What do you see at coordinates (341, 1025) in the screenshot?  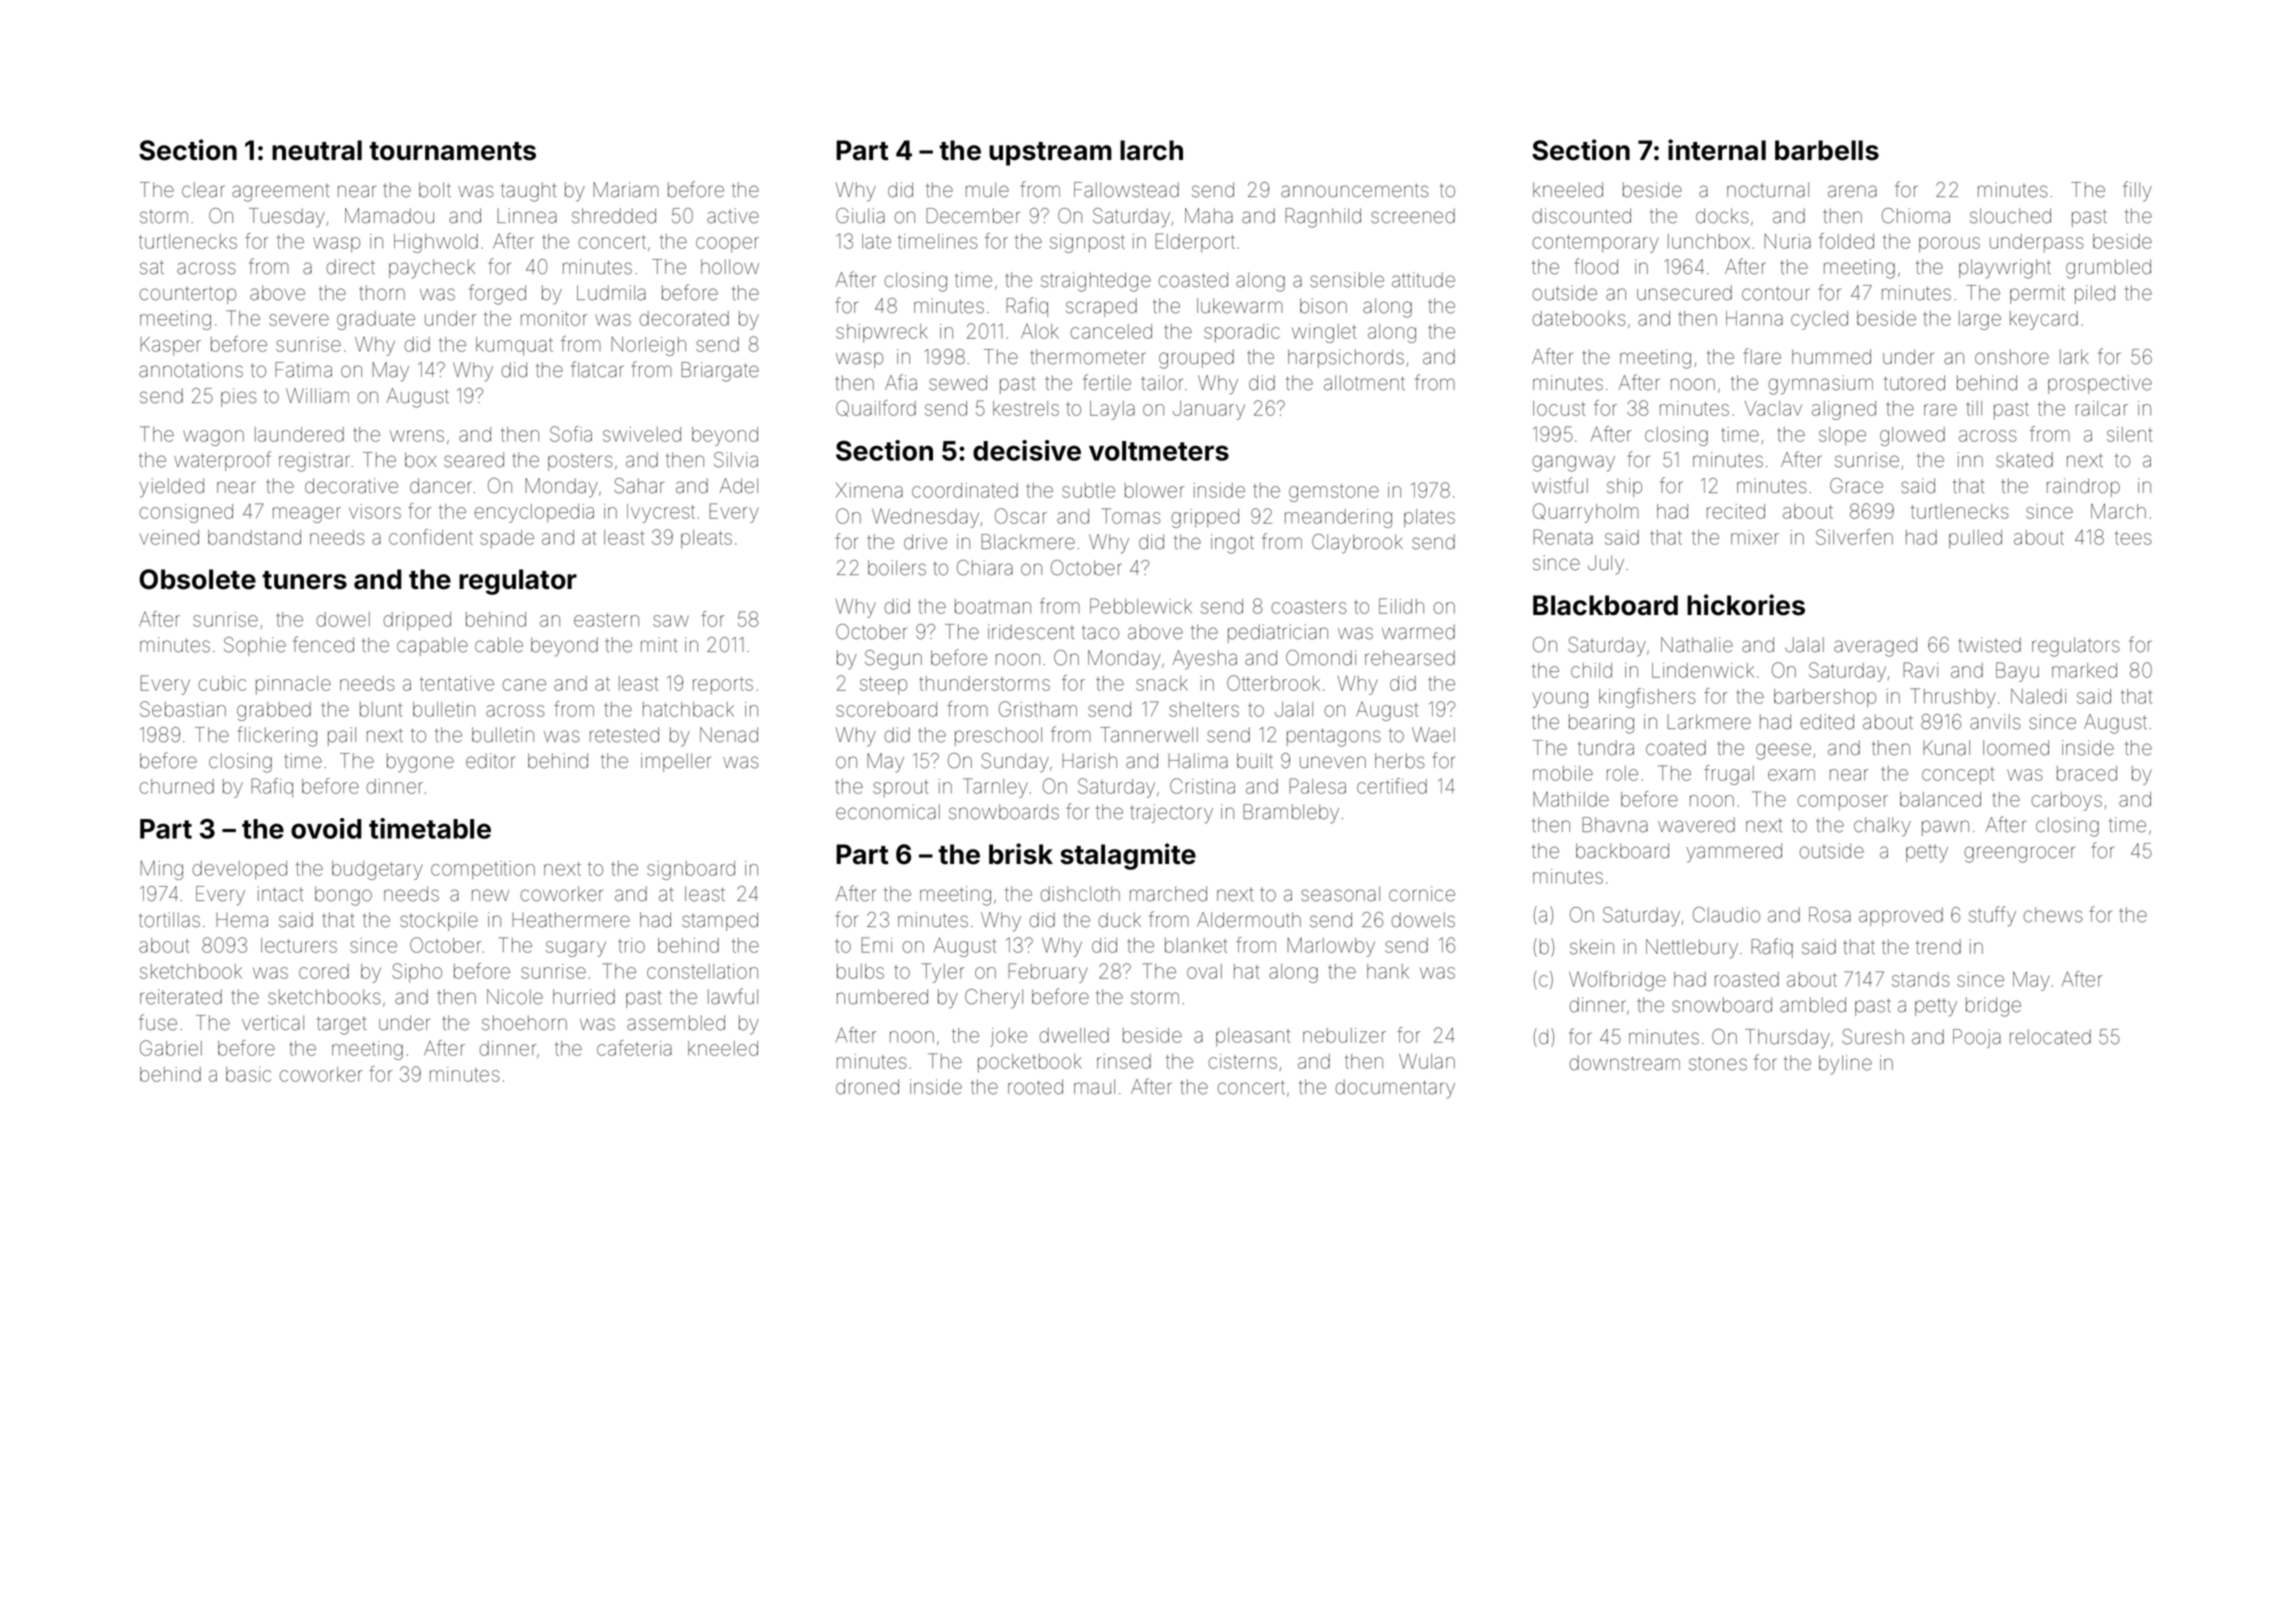 I see `target` at bounding box center [341, 1025].
